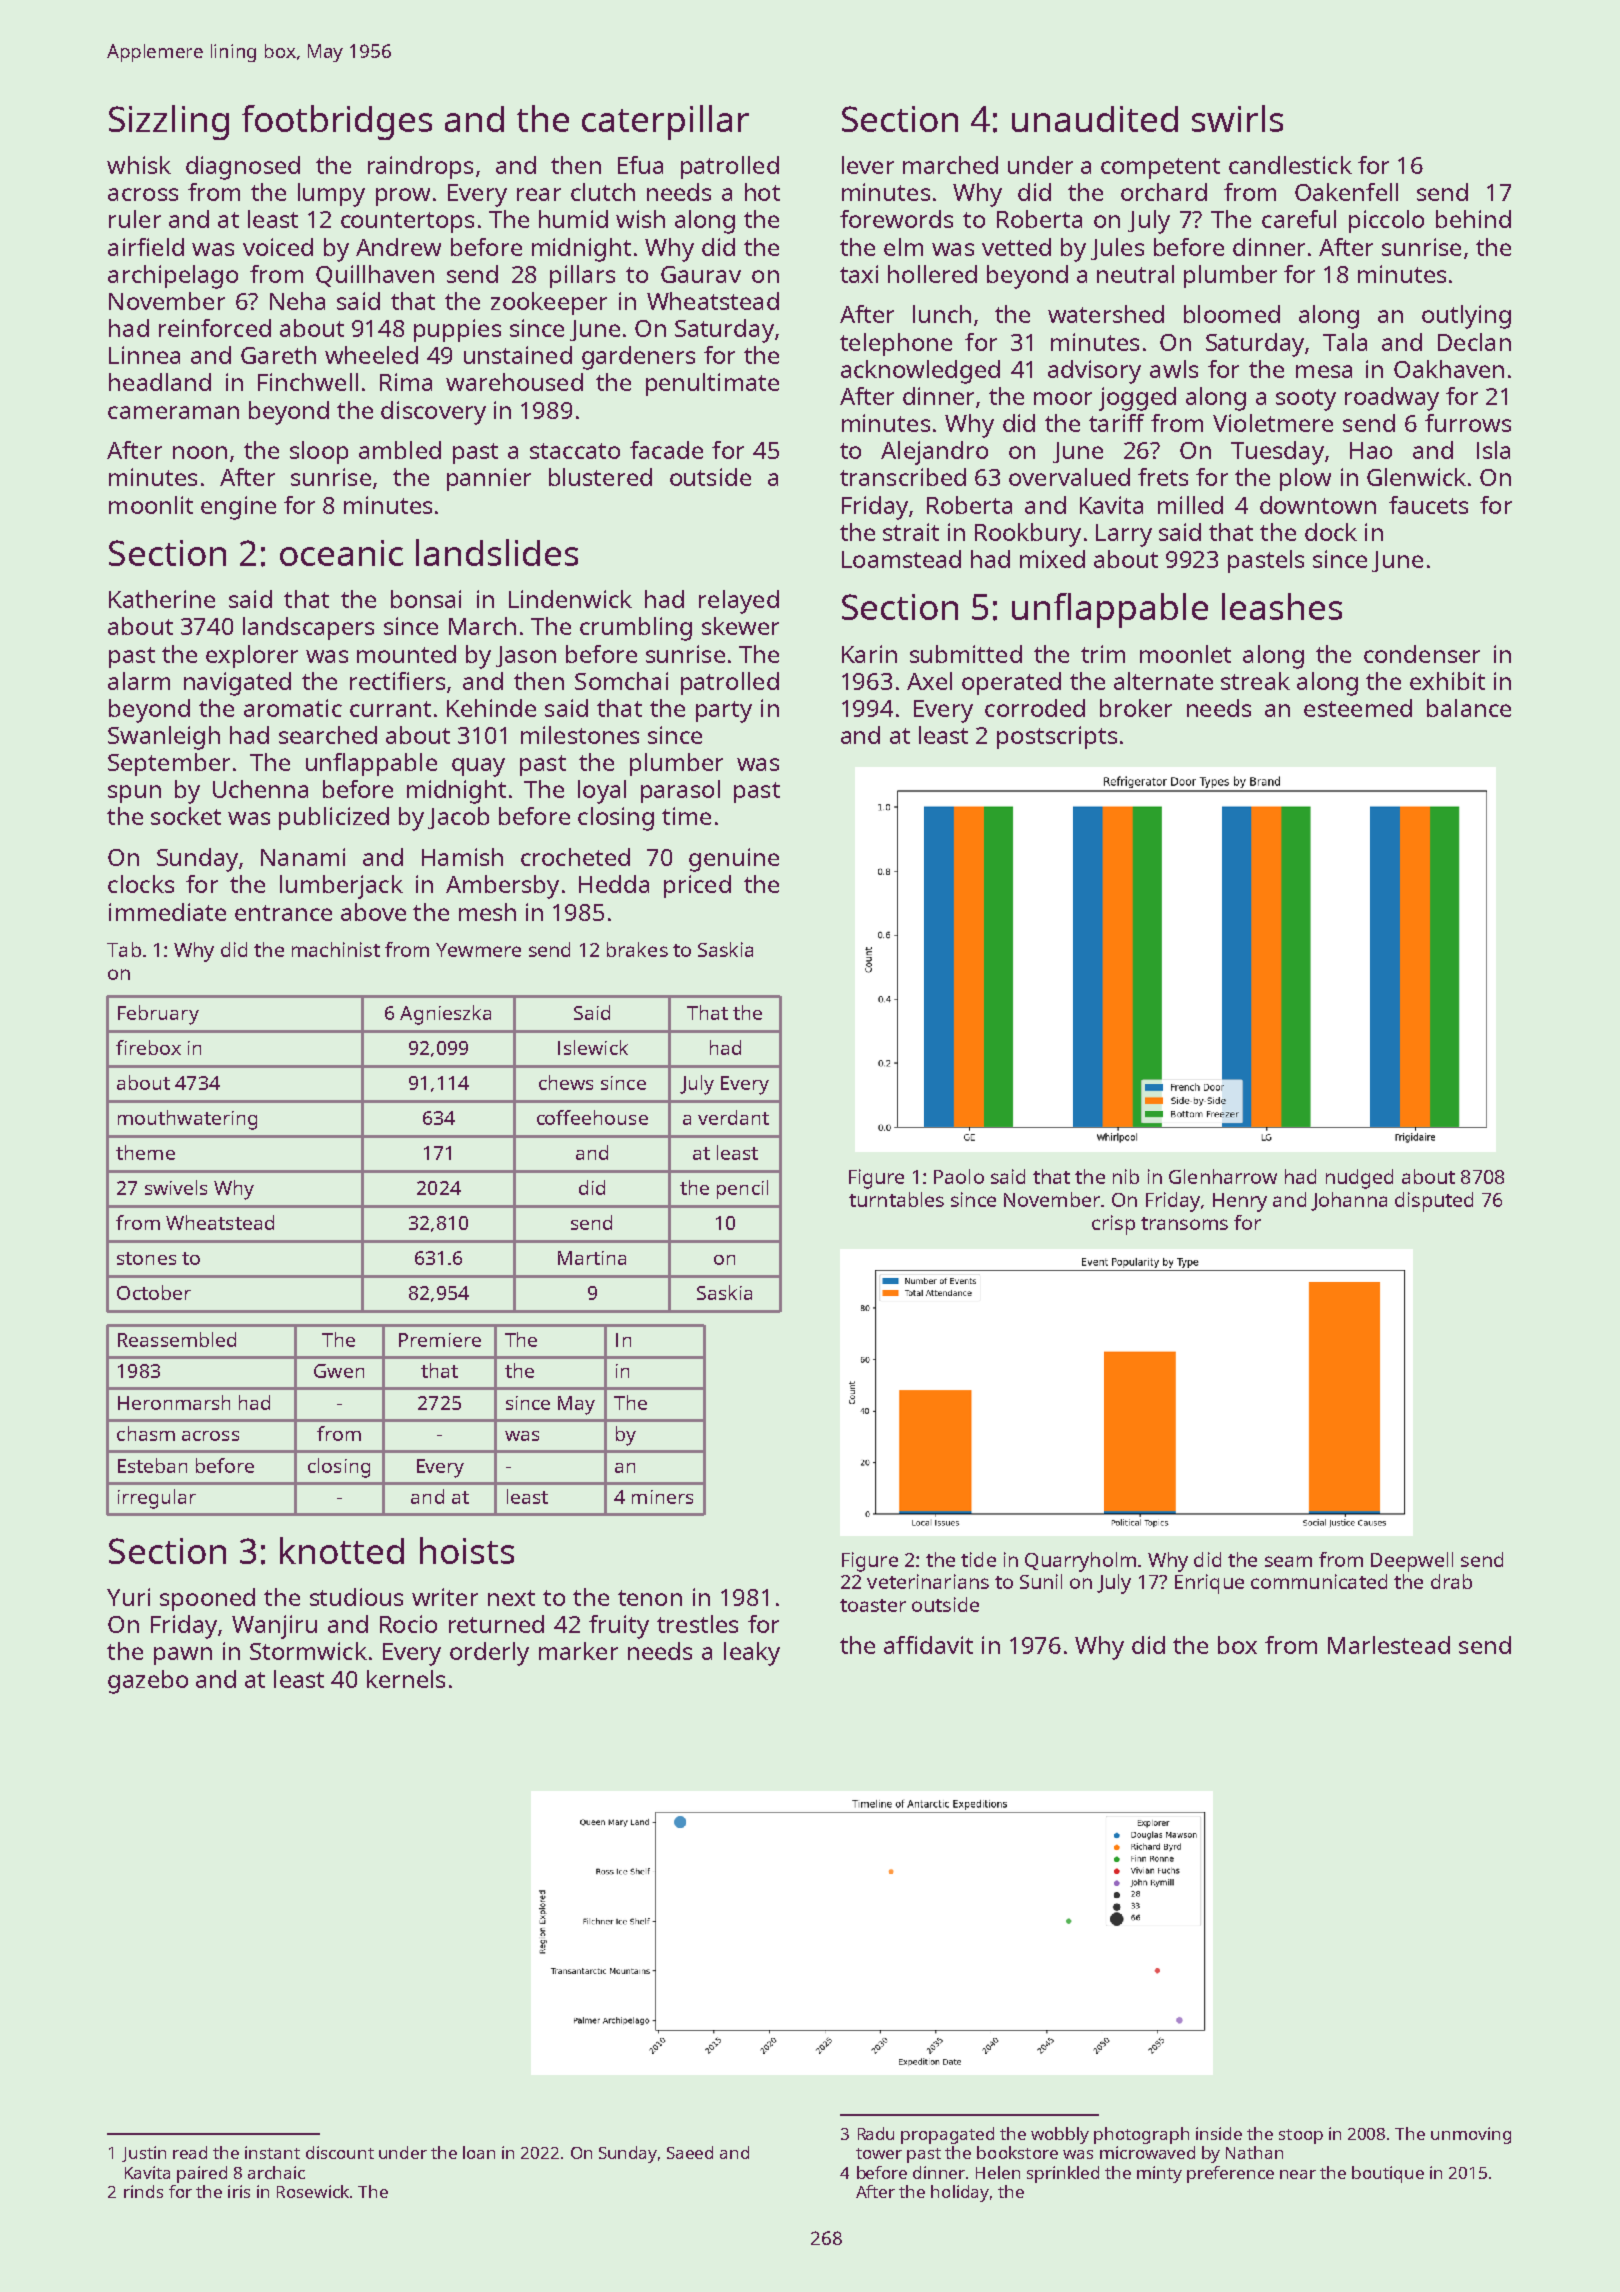 The width and height of the page is (1620, 2292). I want to click on behind, so click(1473, 219).
